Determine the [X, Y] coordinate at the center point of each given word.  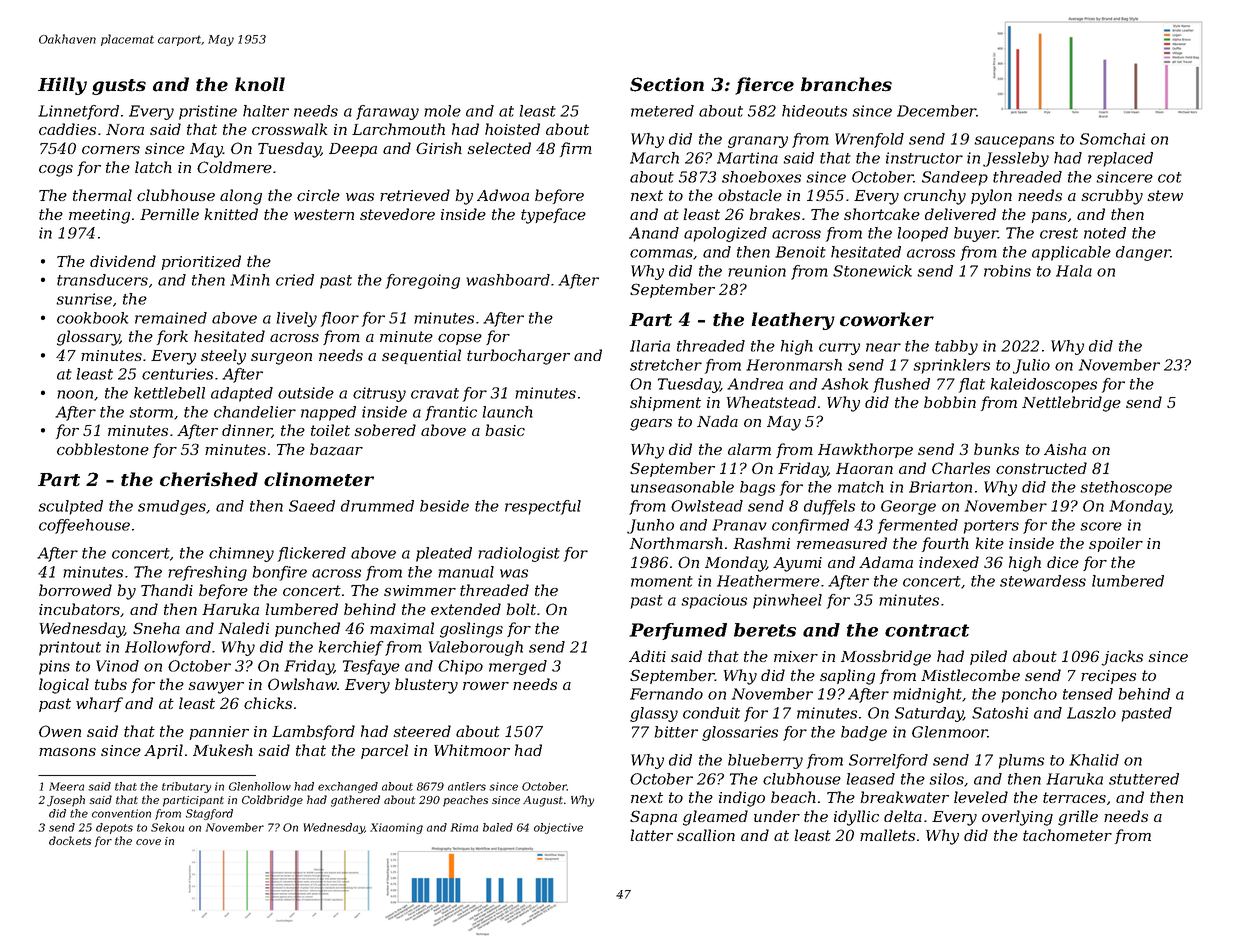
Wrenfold [869, 140]
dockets [70, 840]
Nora [125, 129]
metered [662, 111]
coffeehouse [84, 526]
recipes [1108, 677]
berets [765, 630]
